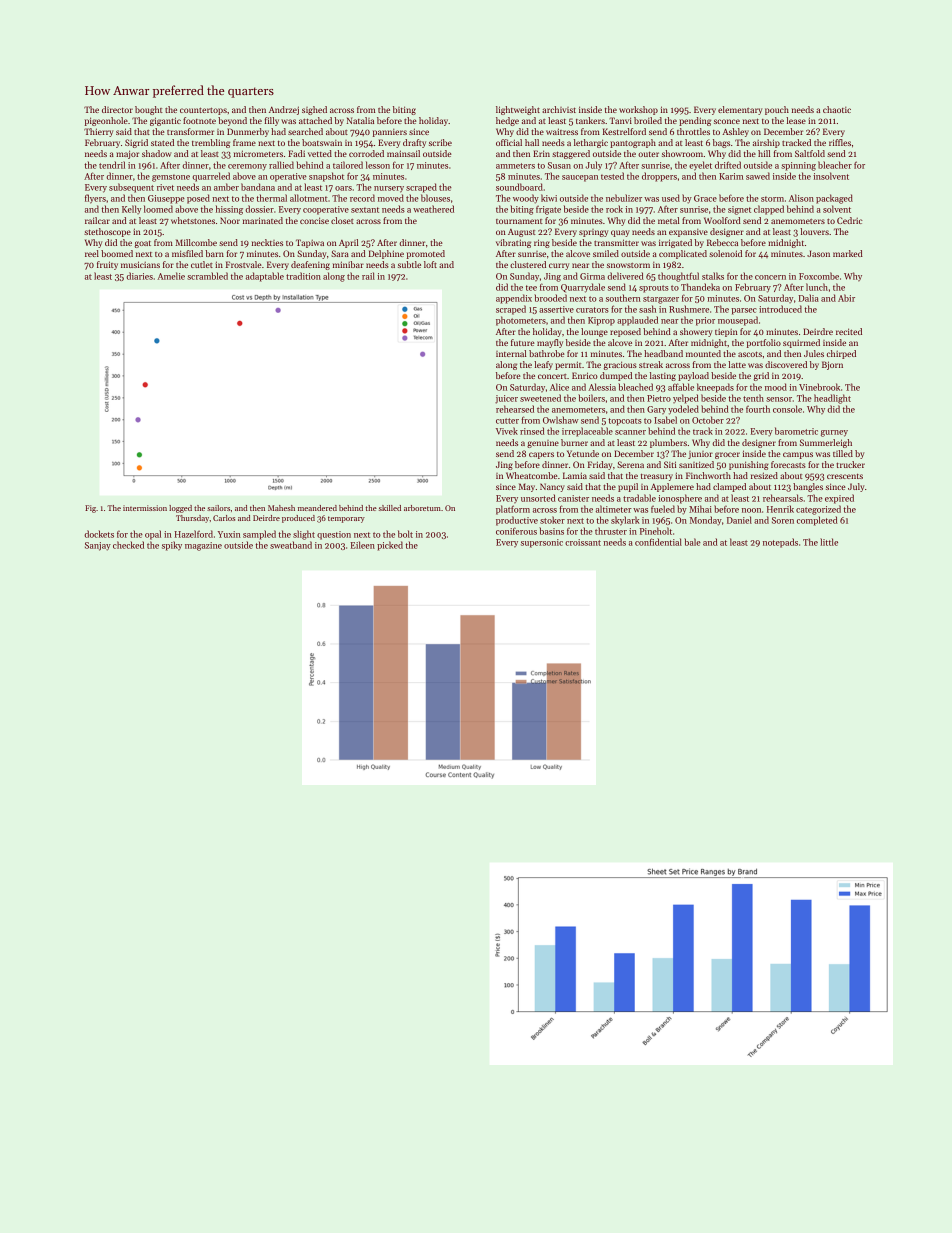 The height and width of the screenshot is (1233, 952). Describe the element at coordinates (203, 546) in the screenshot. I see `magazine` at that location.
